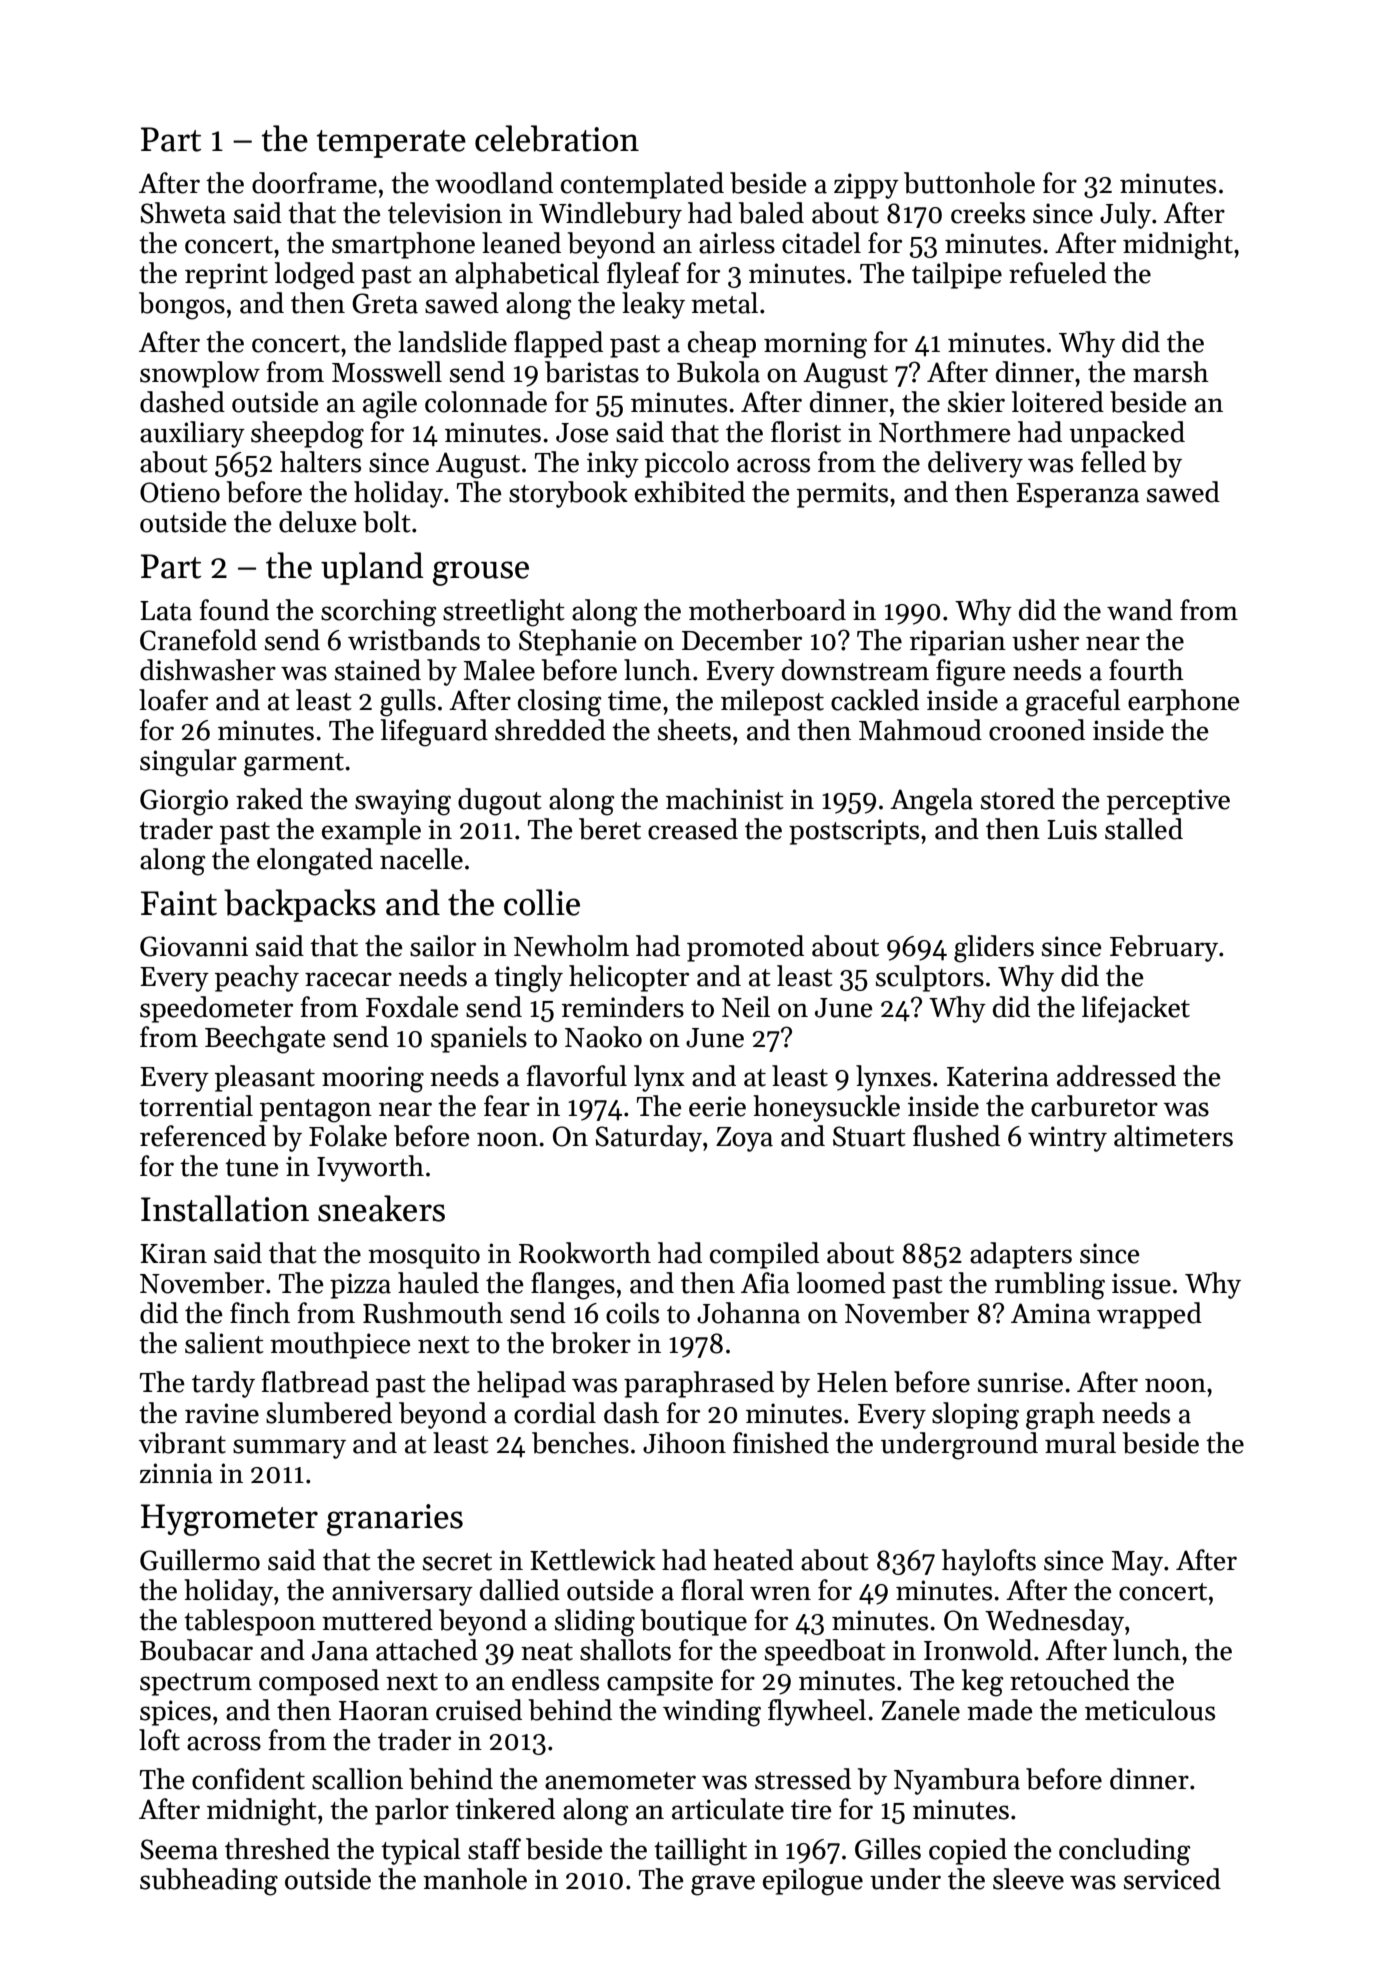  Describe the element at coordinates (260, 1313) in the screenshot. I see `finch` at that location.
